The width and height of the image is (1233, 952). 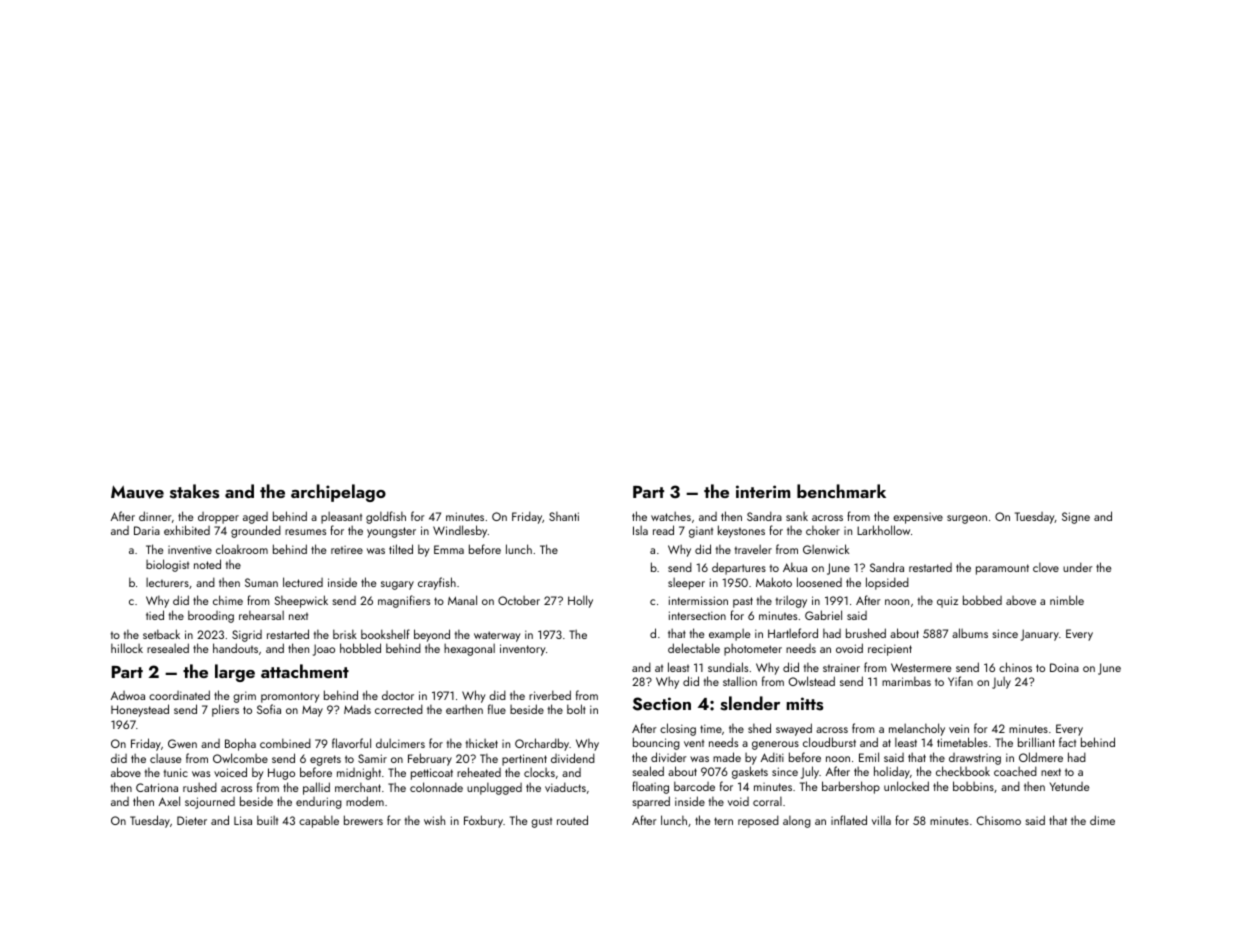 What do you see at coordinates (194, 491) in the image?
I see `stakes` at bounding box center [194, 491].
